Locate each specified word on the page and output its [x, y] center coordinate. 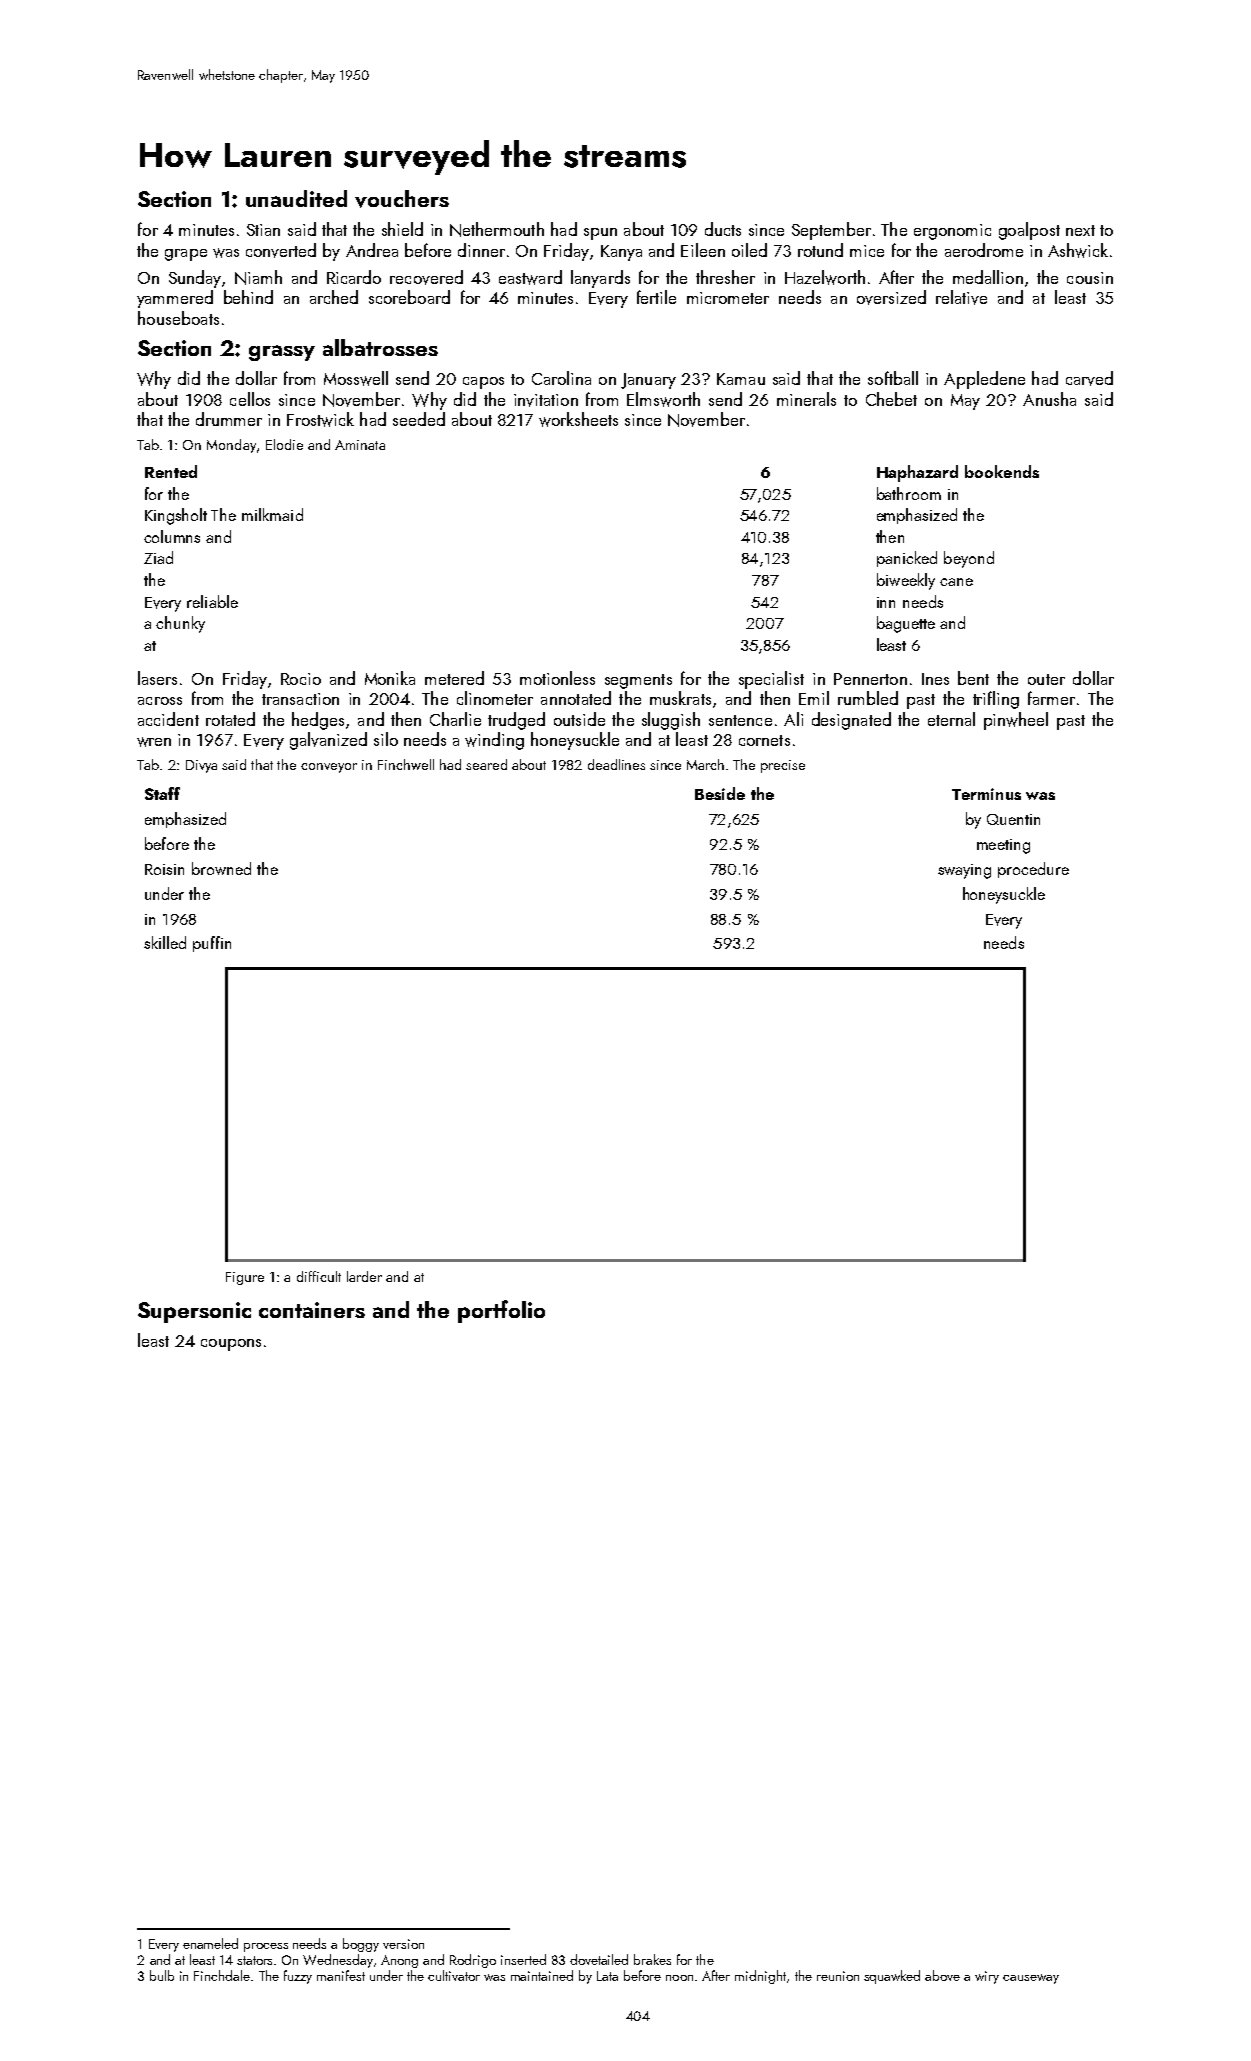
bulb [162, 1975]
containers [312, 1310]
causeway [1031, 1979]
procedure [1033, 870]
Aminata [360, 445]
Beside [720, 793]
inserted [523, 1959]
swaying [964, 871]
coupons [231, 1345]
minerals [806, 399]
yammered [175, 299]
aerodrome [984, 250]
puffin [212, 944]
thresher [725, 277]
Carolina [561, 378]
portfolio [501, 1311]
